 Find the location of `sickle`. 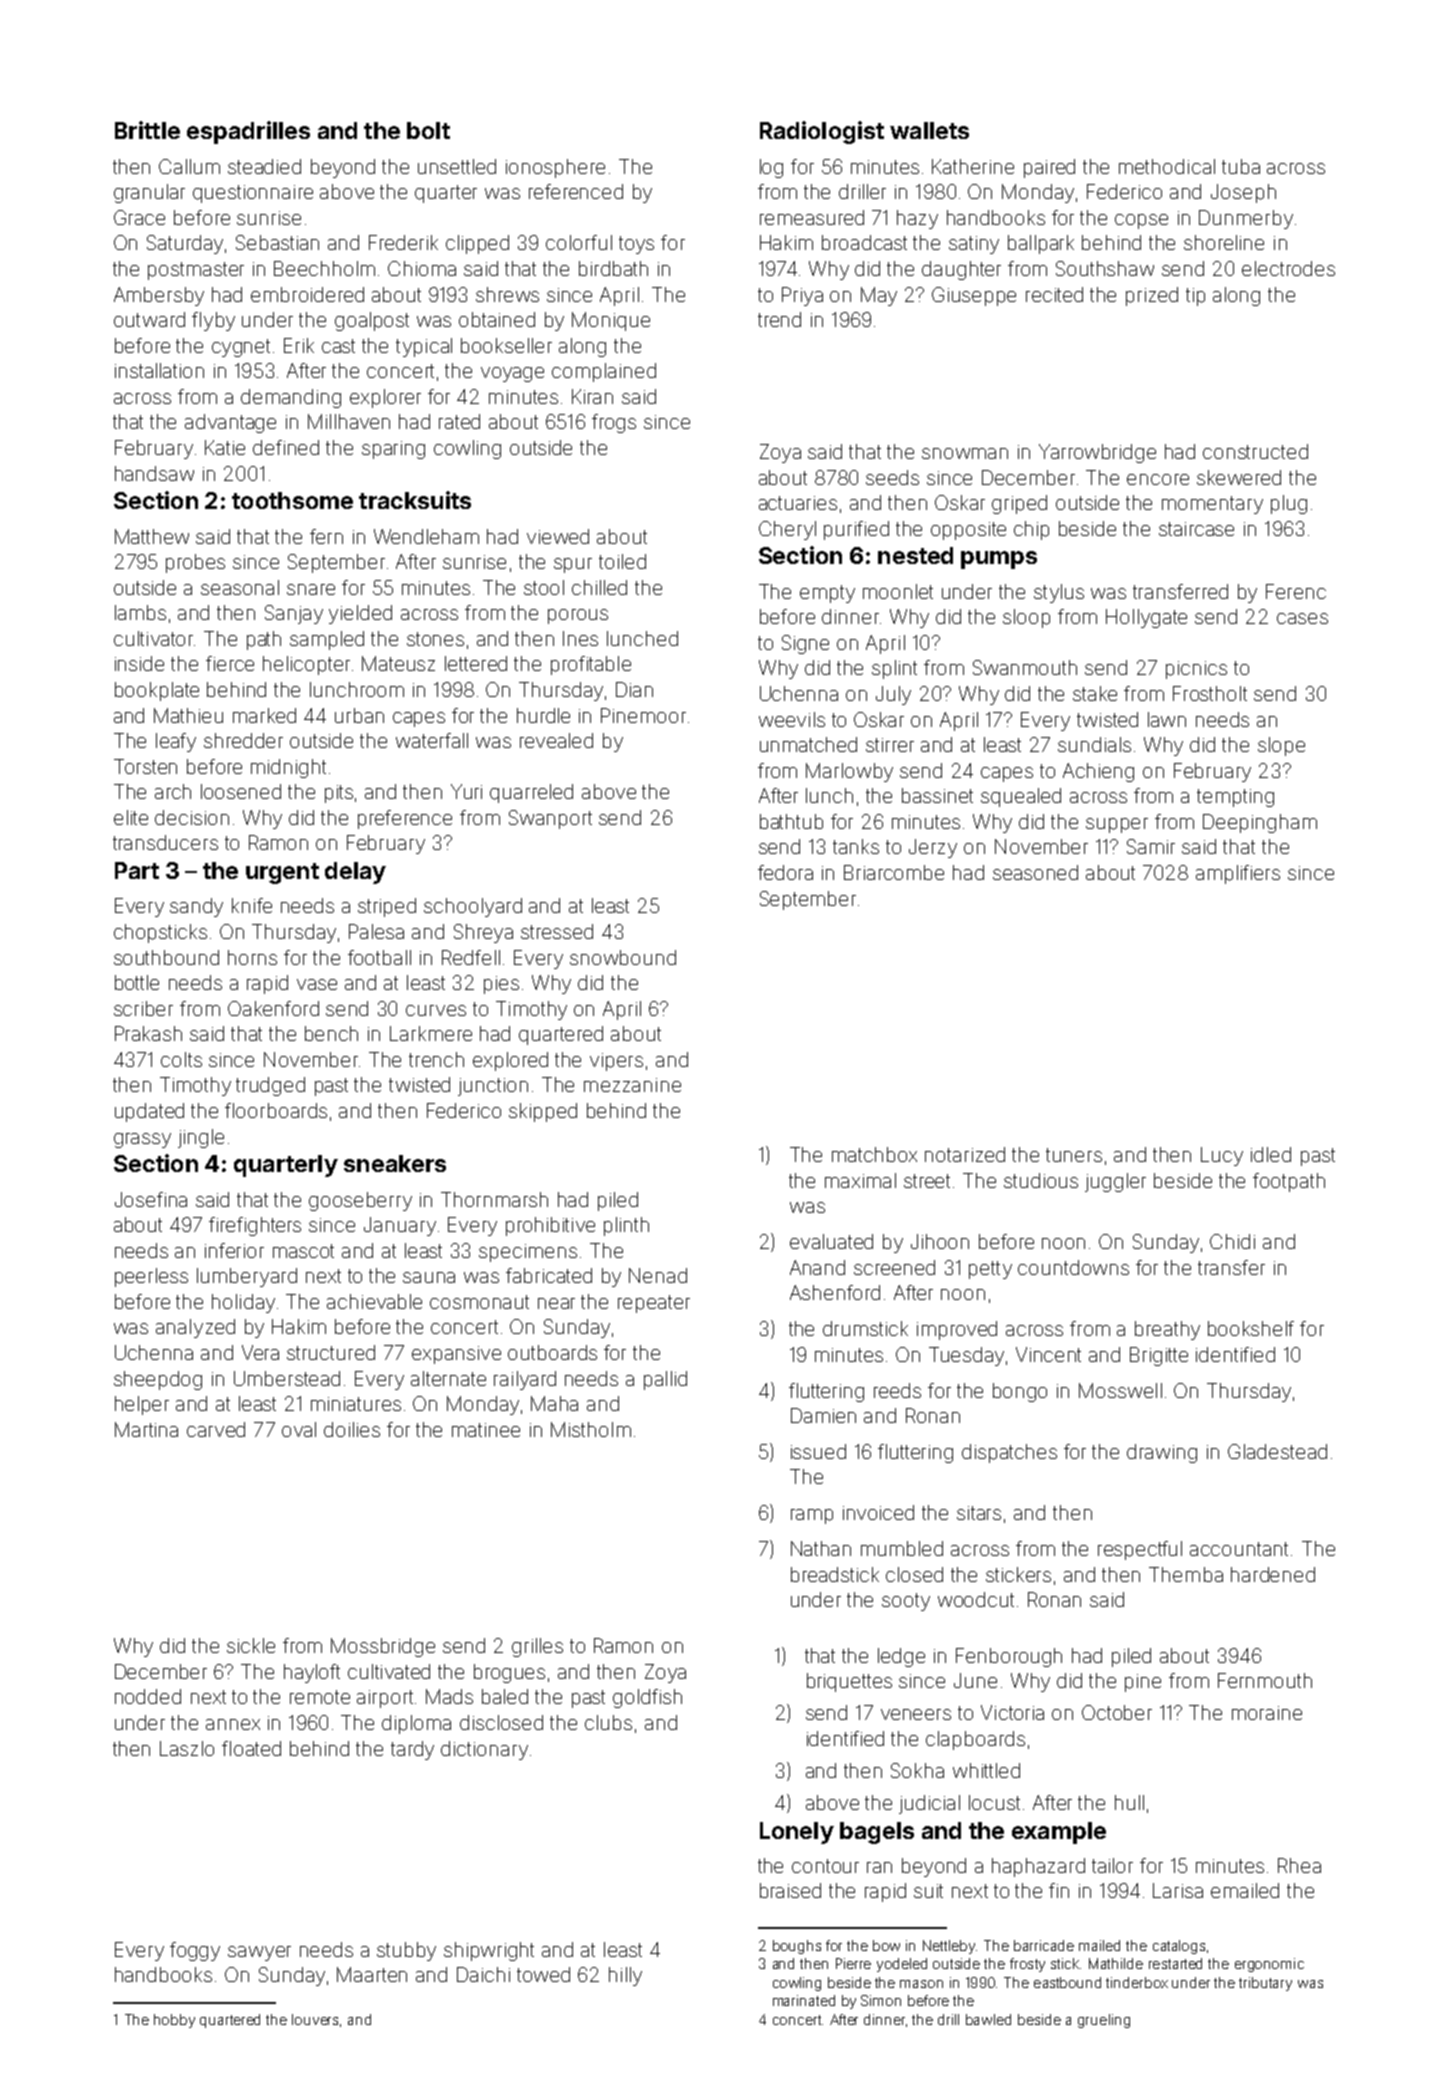

sickle is located at coordinates (251, 1645).
